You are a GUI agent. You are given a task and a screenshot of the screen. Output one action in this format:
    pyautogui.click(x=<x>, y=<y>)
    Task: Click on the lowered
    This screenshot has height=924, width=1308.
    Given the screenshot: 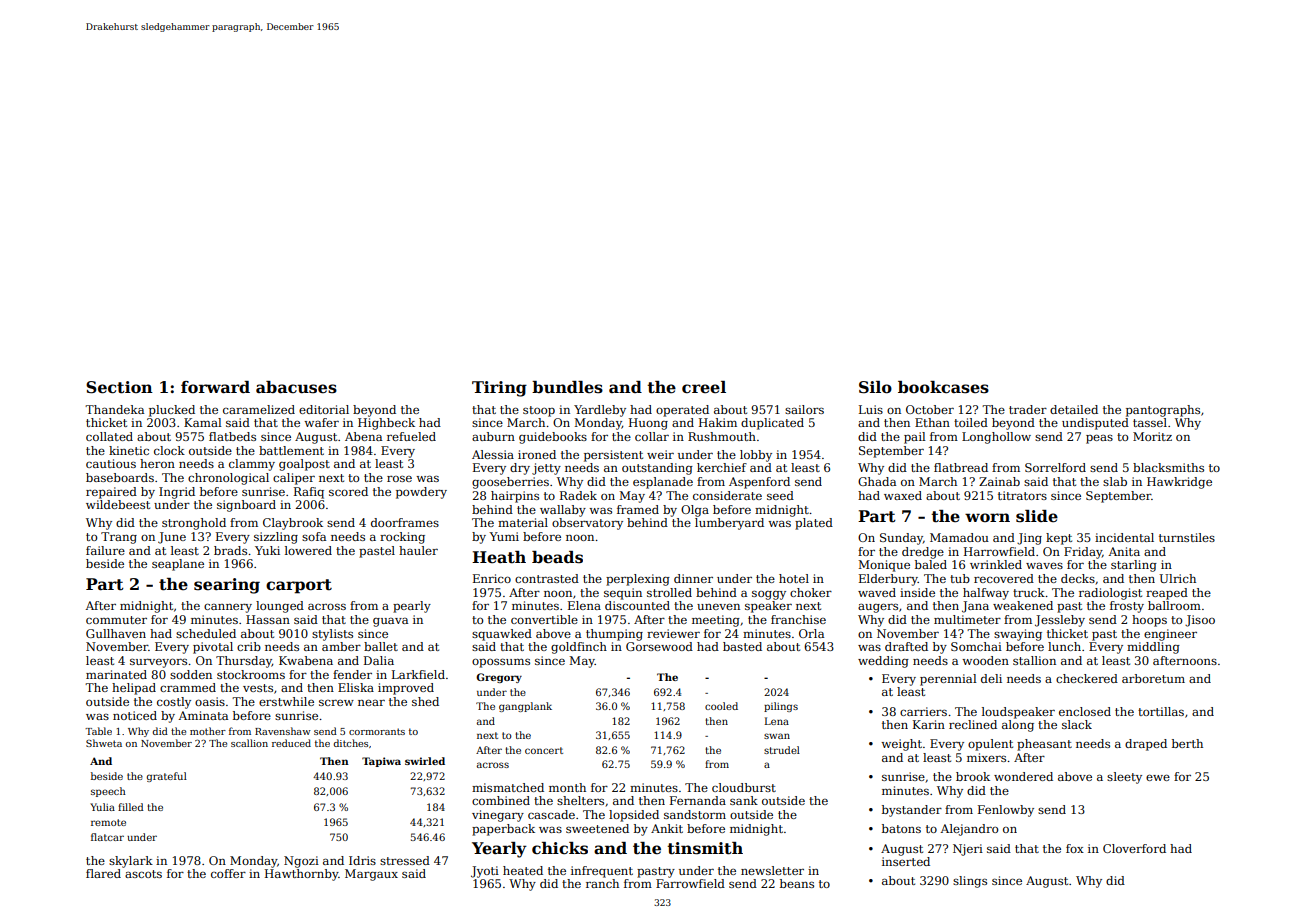 What is the action you would take?
    pyautogui.click(x=308, y=550)
